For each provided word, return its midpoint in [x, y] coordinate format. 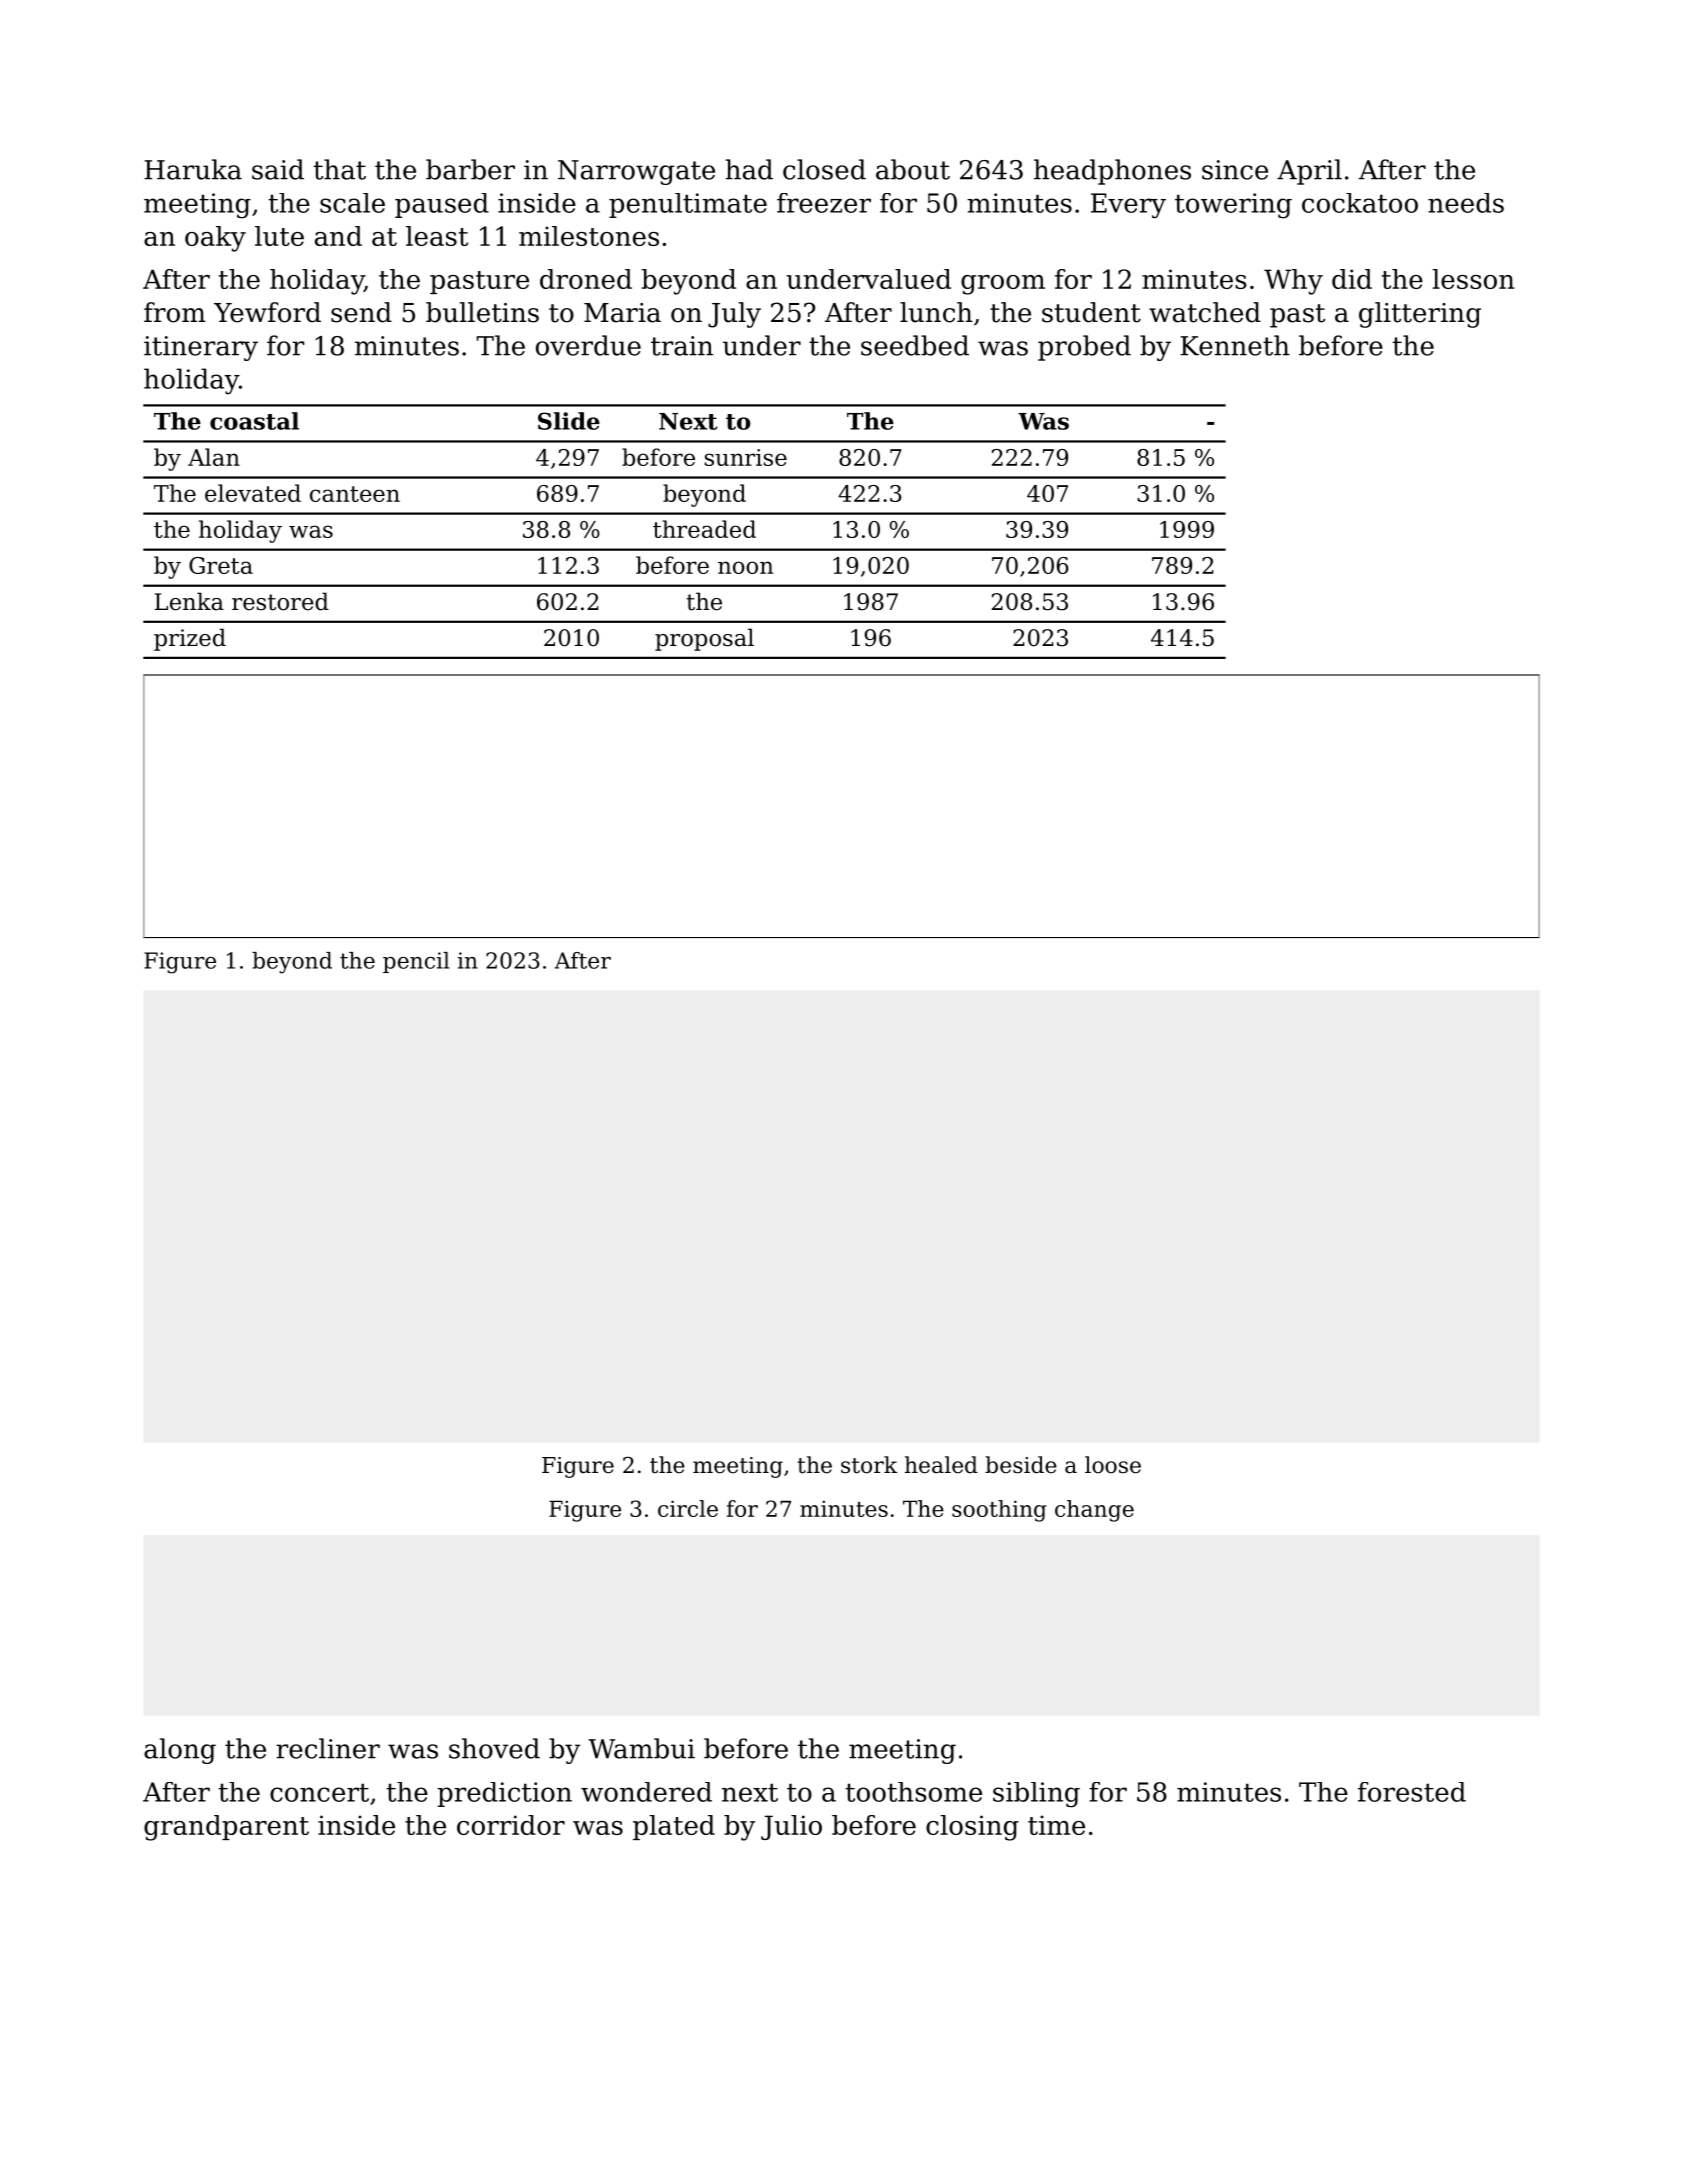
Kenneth [1235, 345]
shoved [494, 1748]
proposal [704, 639]
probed [1084, 348]
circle [688, 1508]
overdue [588, 345]
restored [280, 601]
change [1094, 1511]
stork [869, 1465]
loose [1113, 1465]
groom [1003, 285]
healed [941, 1465]
